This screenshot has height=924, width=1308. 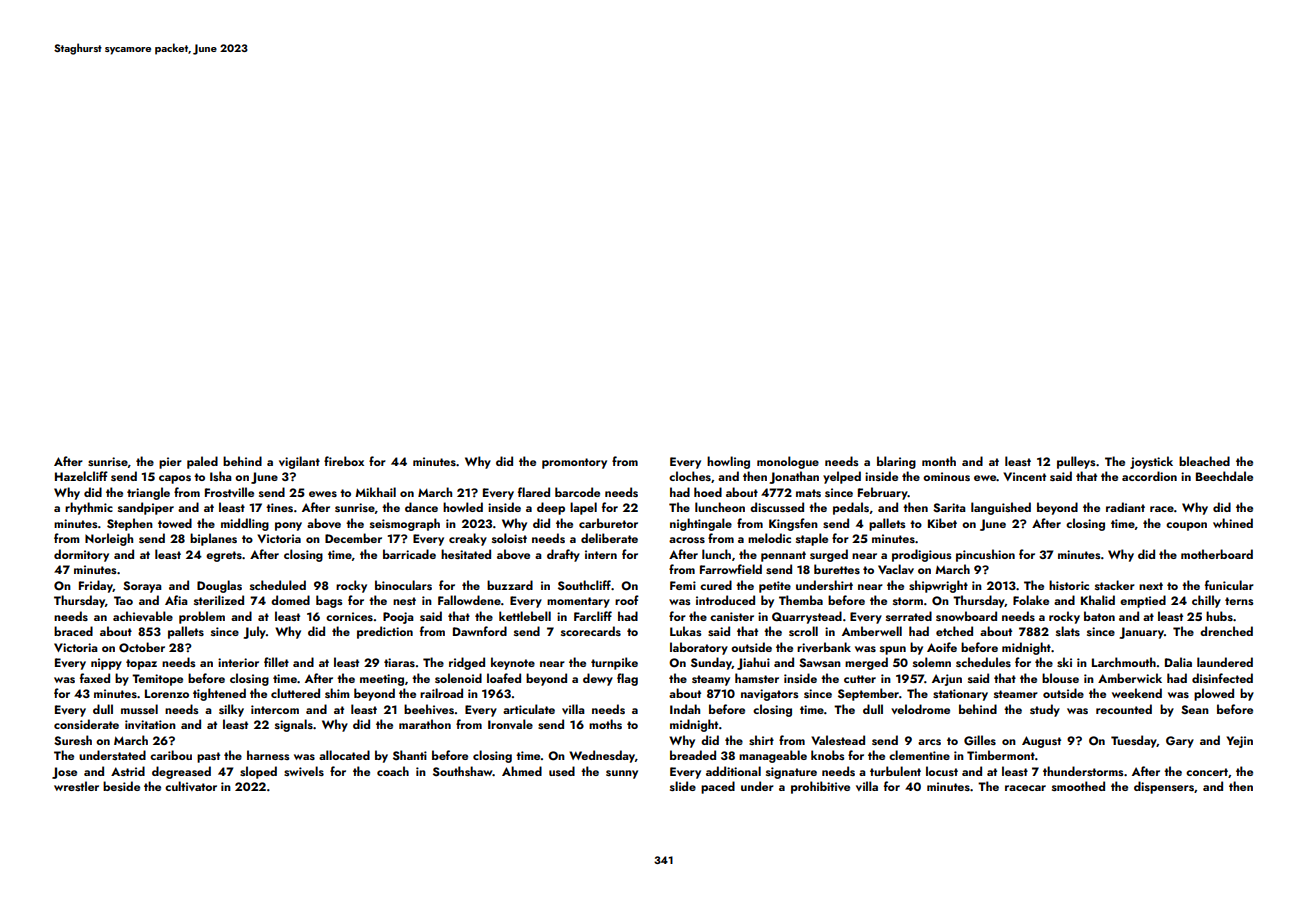 What do you see at coordinates (480, 631) in the screenshot?
I see `Dawnford` at bounding box center [480, 631].
